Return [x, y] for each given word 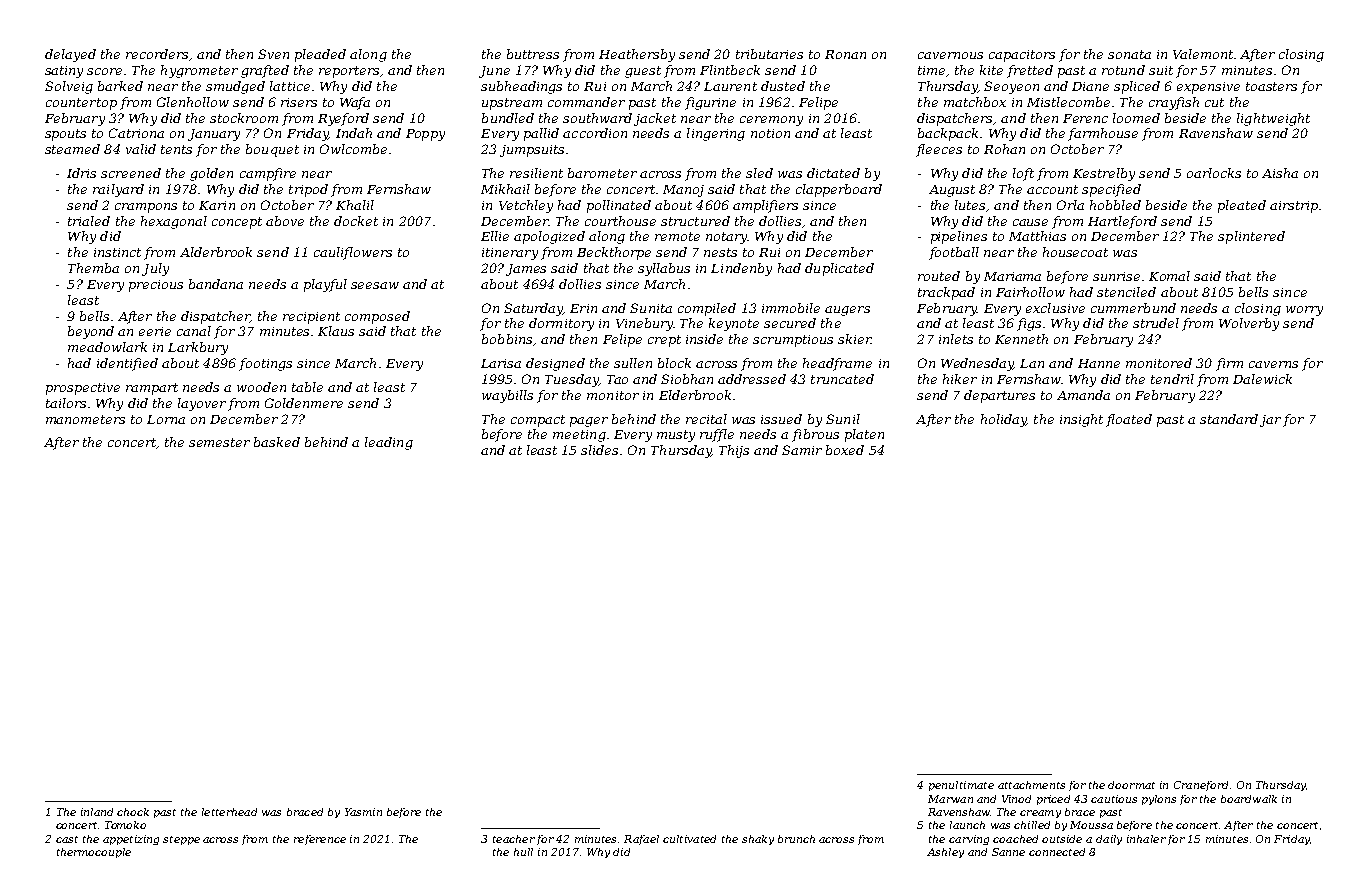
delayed [70, 55]
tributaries [769, 54]
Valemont [1203, 54]
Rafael [641, 840]
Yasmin [363, 812]
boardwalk [1249, 799]
